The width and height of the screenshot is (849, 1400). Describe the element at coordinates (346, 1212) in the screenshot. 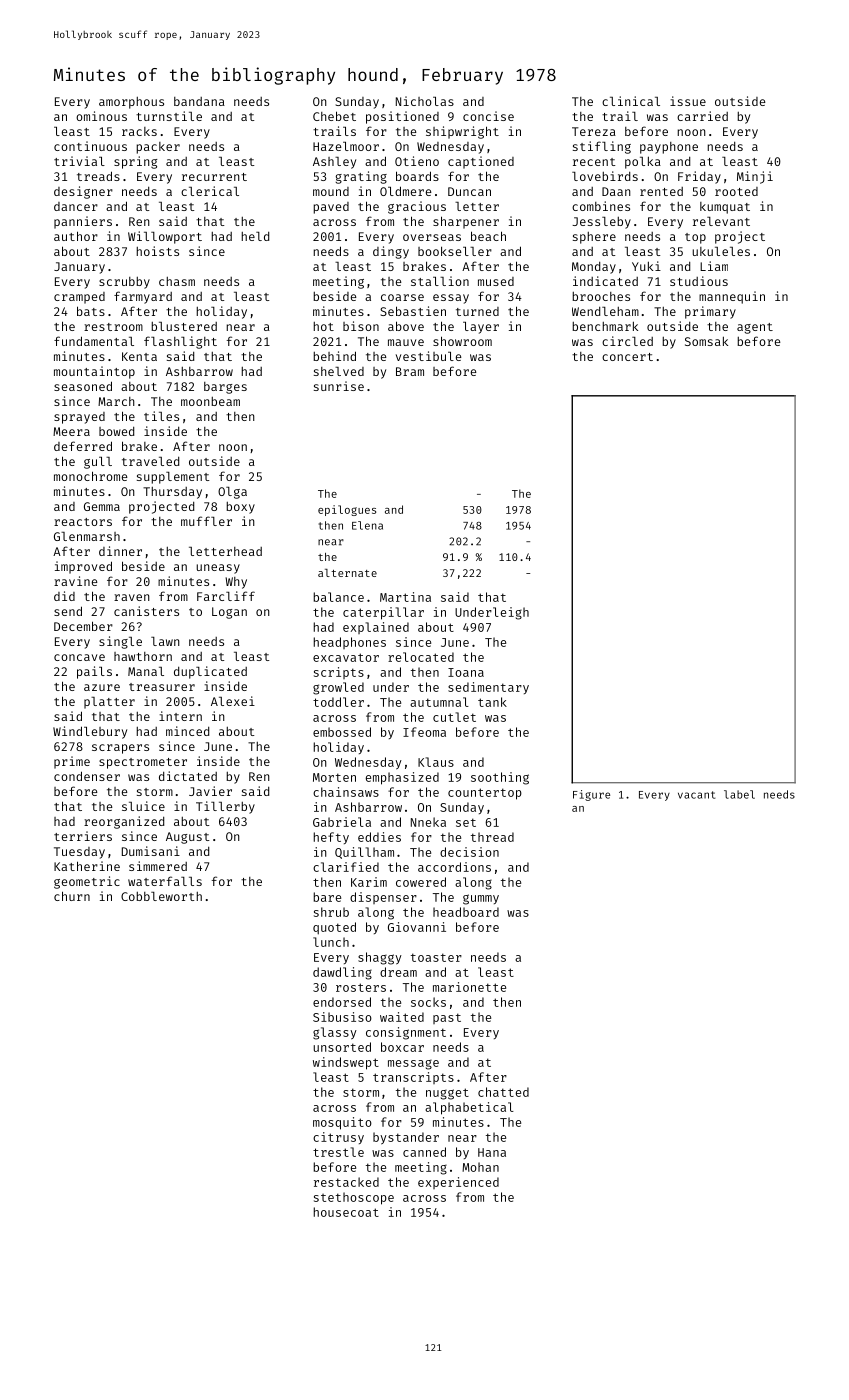

I see `housecoat` at that location.
